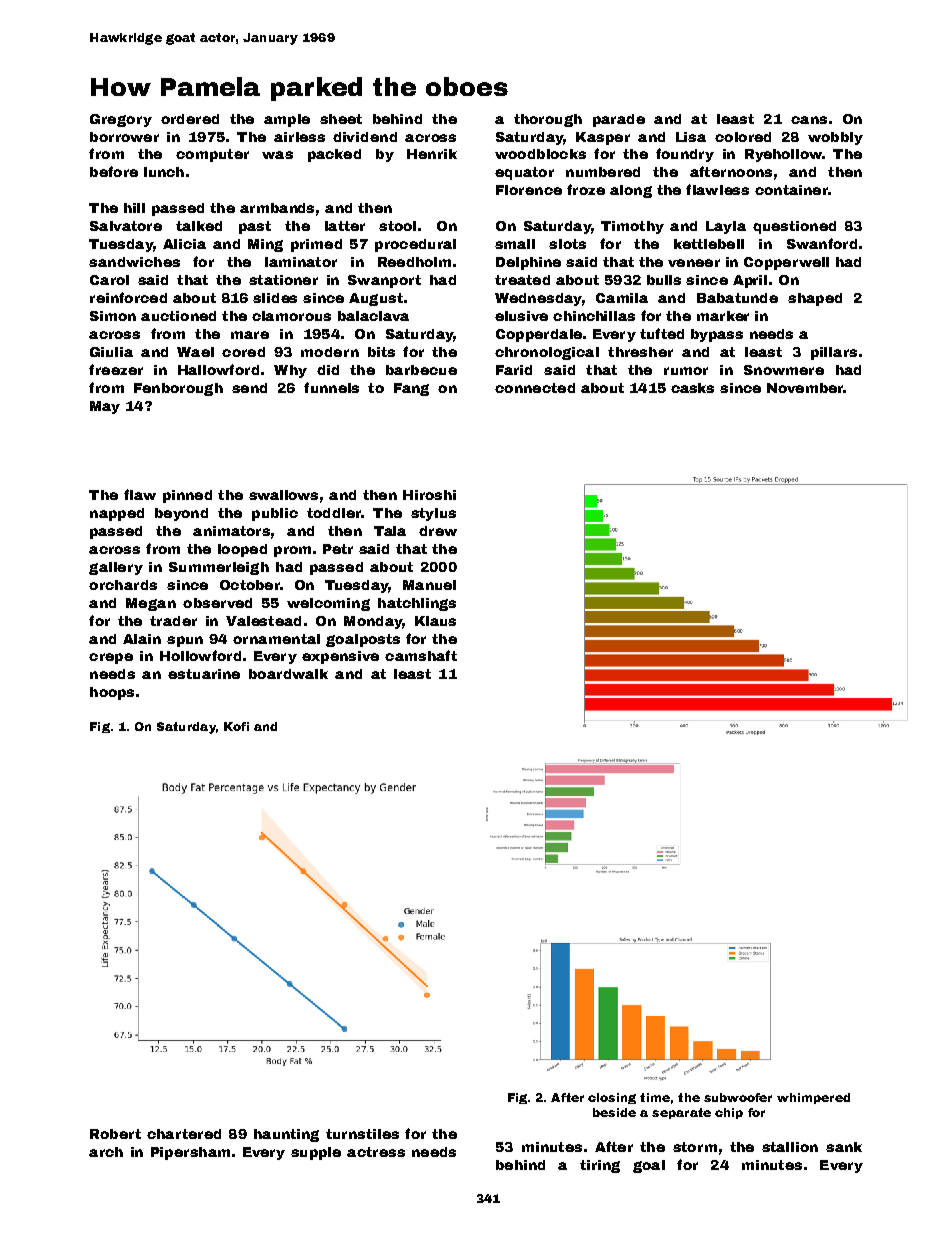 This screenshot has height=1233, width=952. Describe the element at coordinates (600, 1166) in the screenshot. I see `tiring` at that location.
